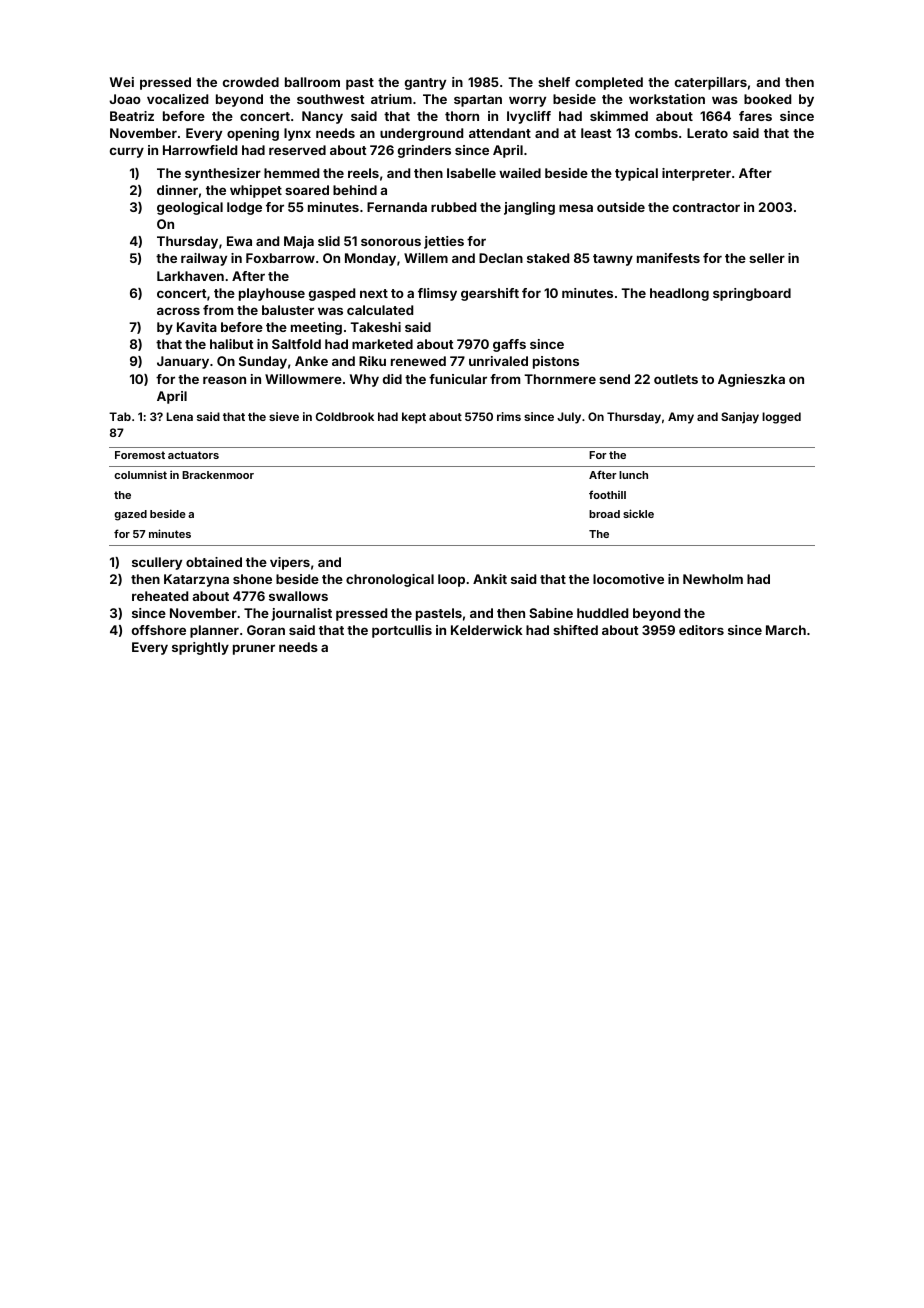  What do you see at coordinates (668, 258) in the document?
I see `manifests` at bounding box center [668, 258].
